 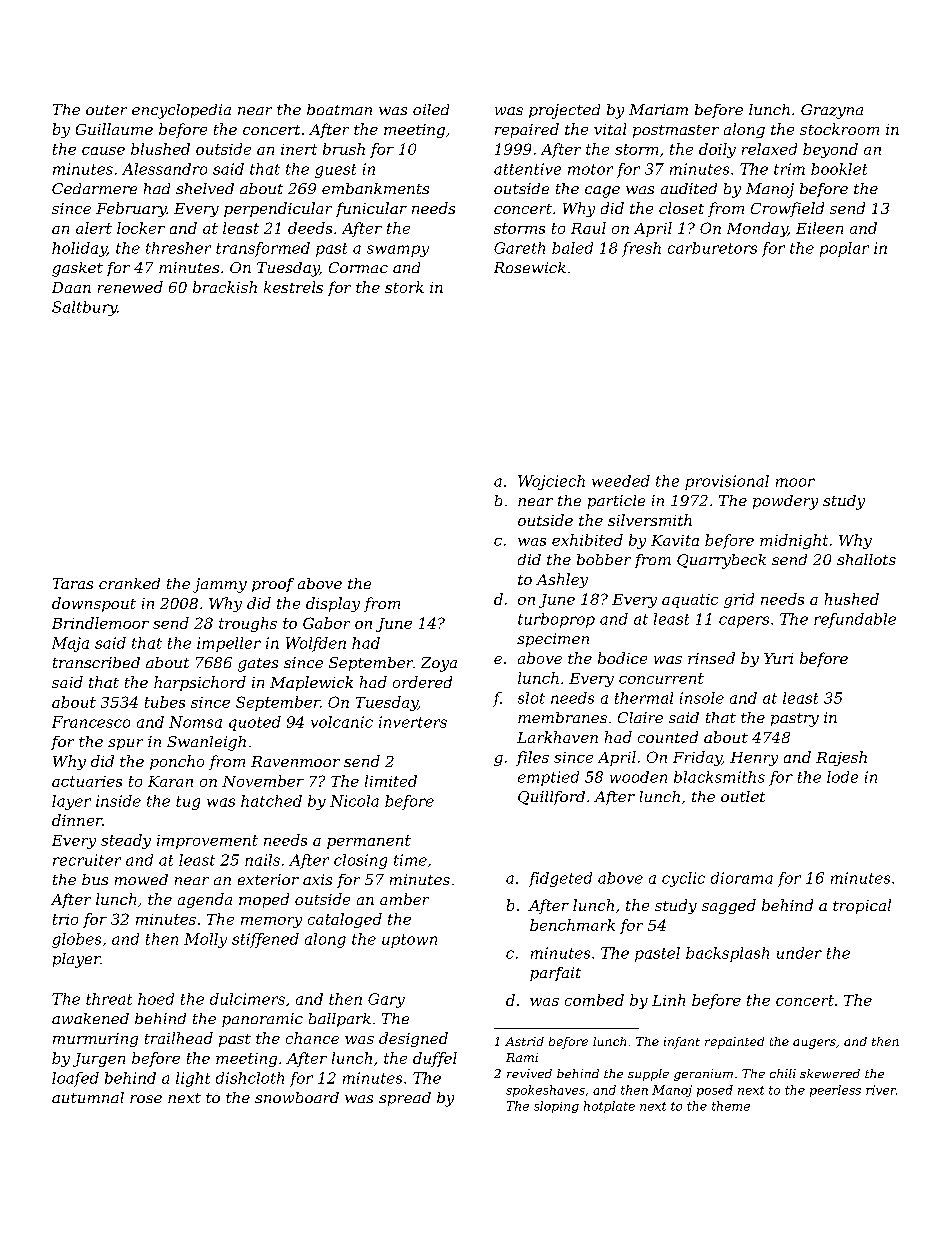 I want to click on bodice, so click(x=622, y=658).
